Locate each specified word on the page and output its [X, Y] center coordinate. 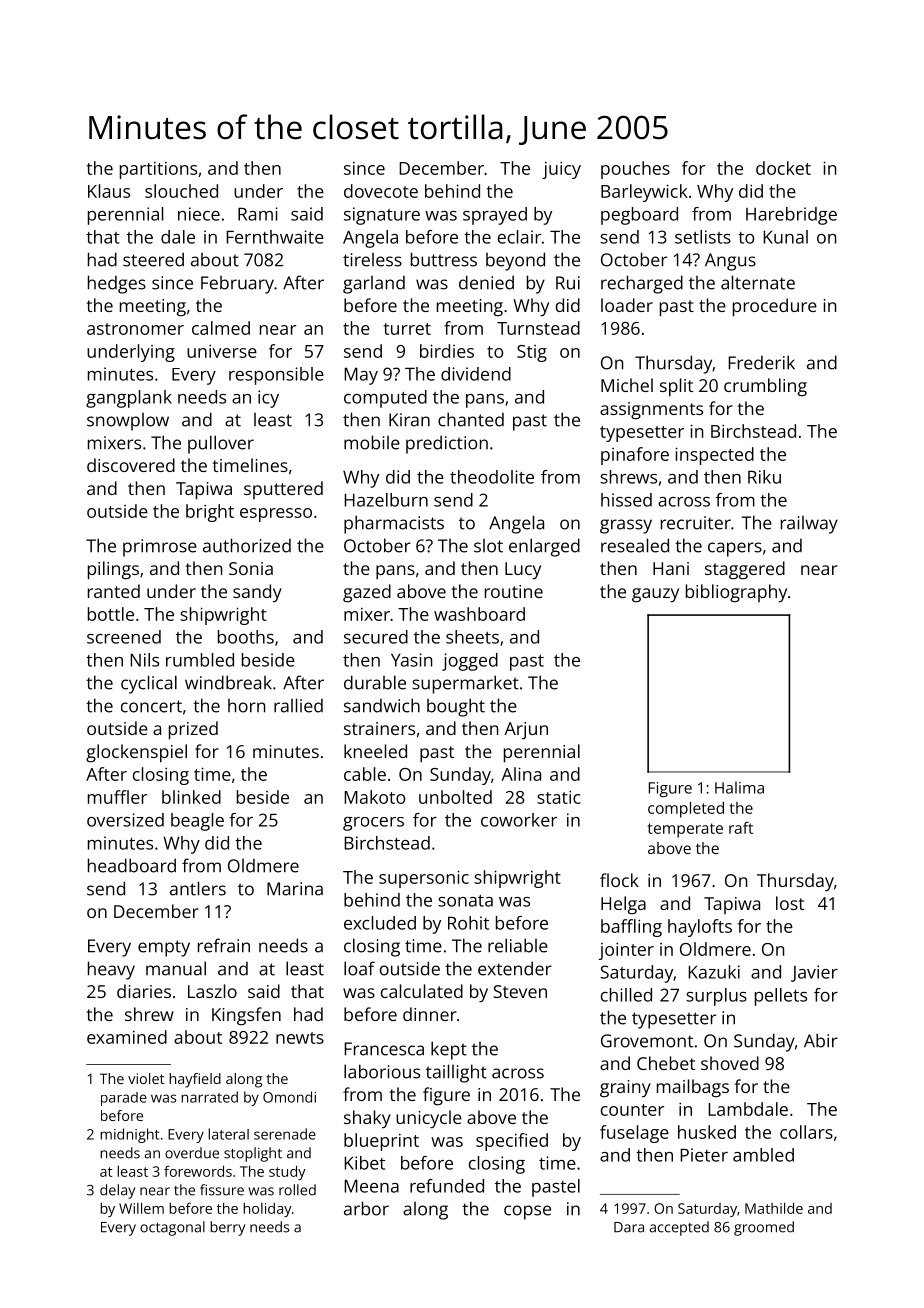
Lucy [523, 571]
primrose [160, 548]
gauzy [655, 595]
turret [407, 329]
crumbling [765, 387]
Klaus [109, 191]
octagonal [172, 1228]
